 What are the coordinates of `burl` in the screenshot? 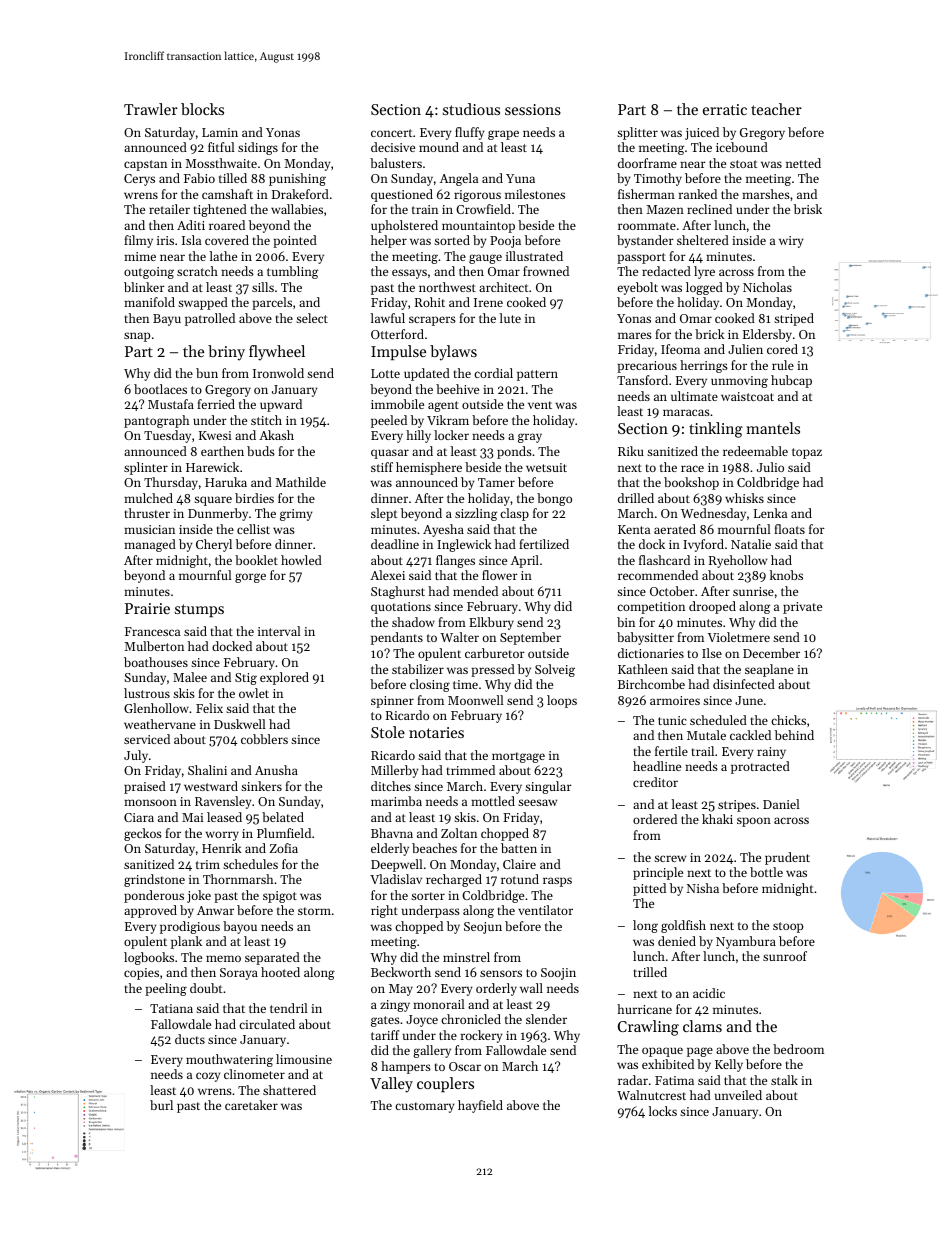 It's located at (161, 1105).
